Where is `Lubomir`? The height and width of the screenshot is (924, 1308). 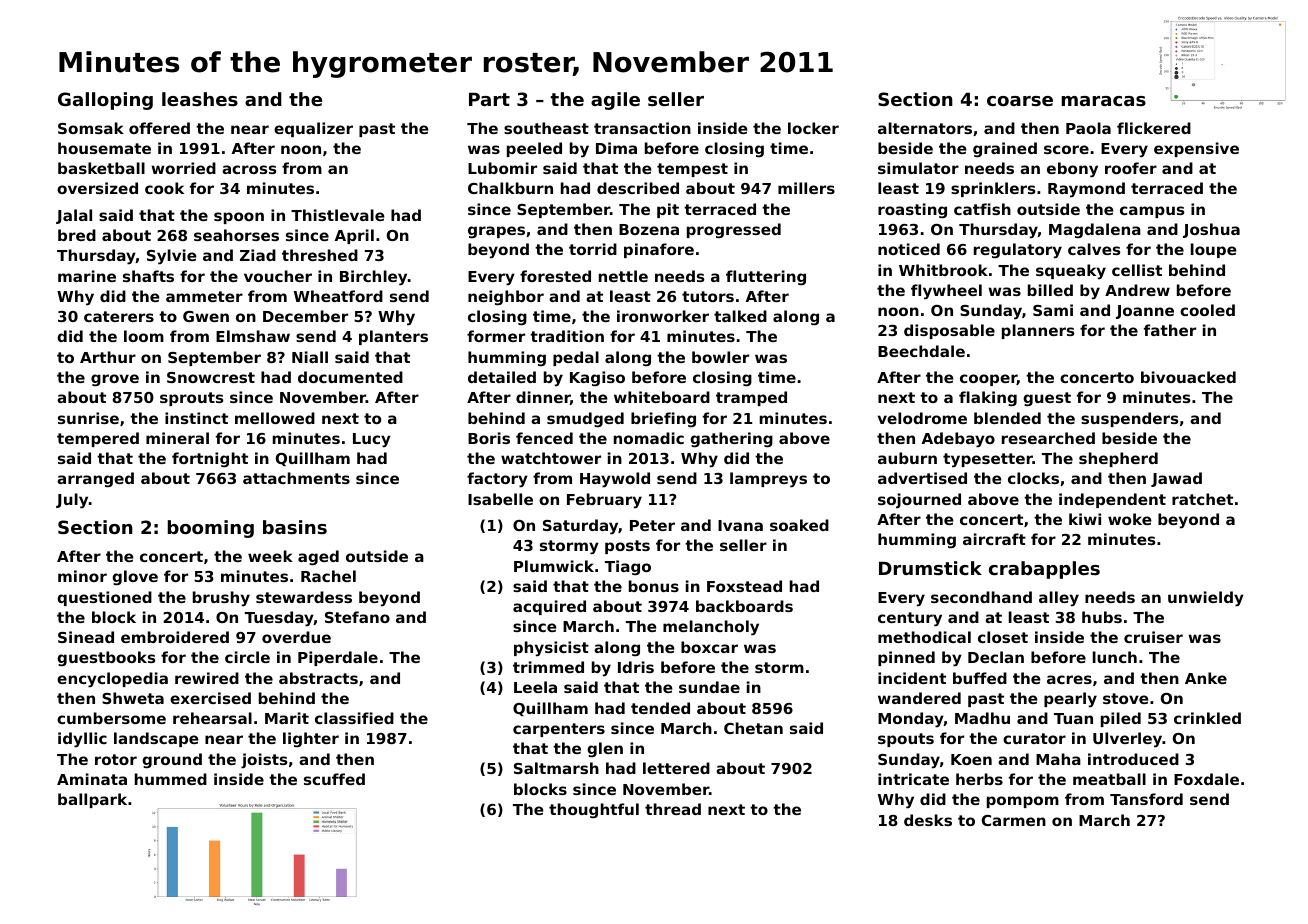
Lubomir is located at coordinates (502, 168).
